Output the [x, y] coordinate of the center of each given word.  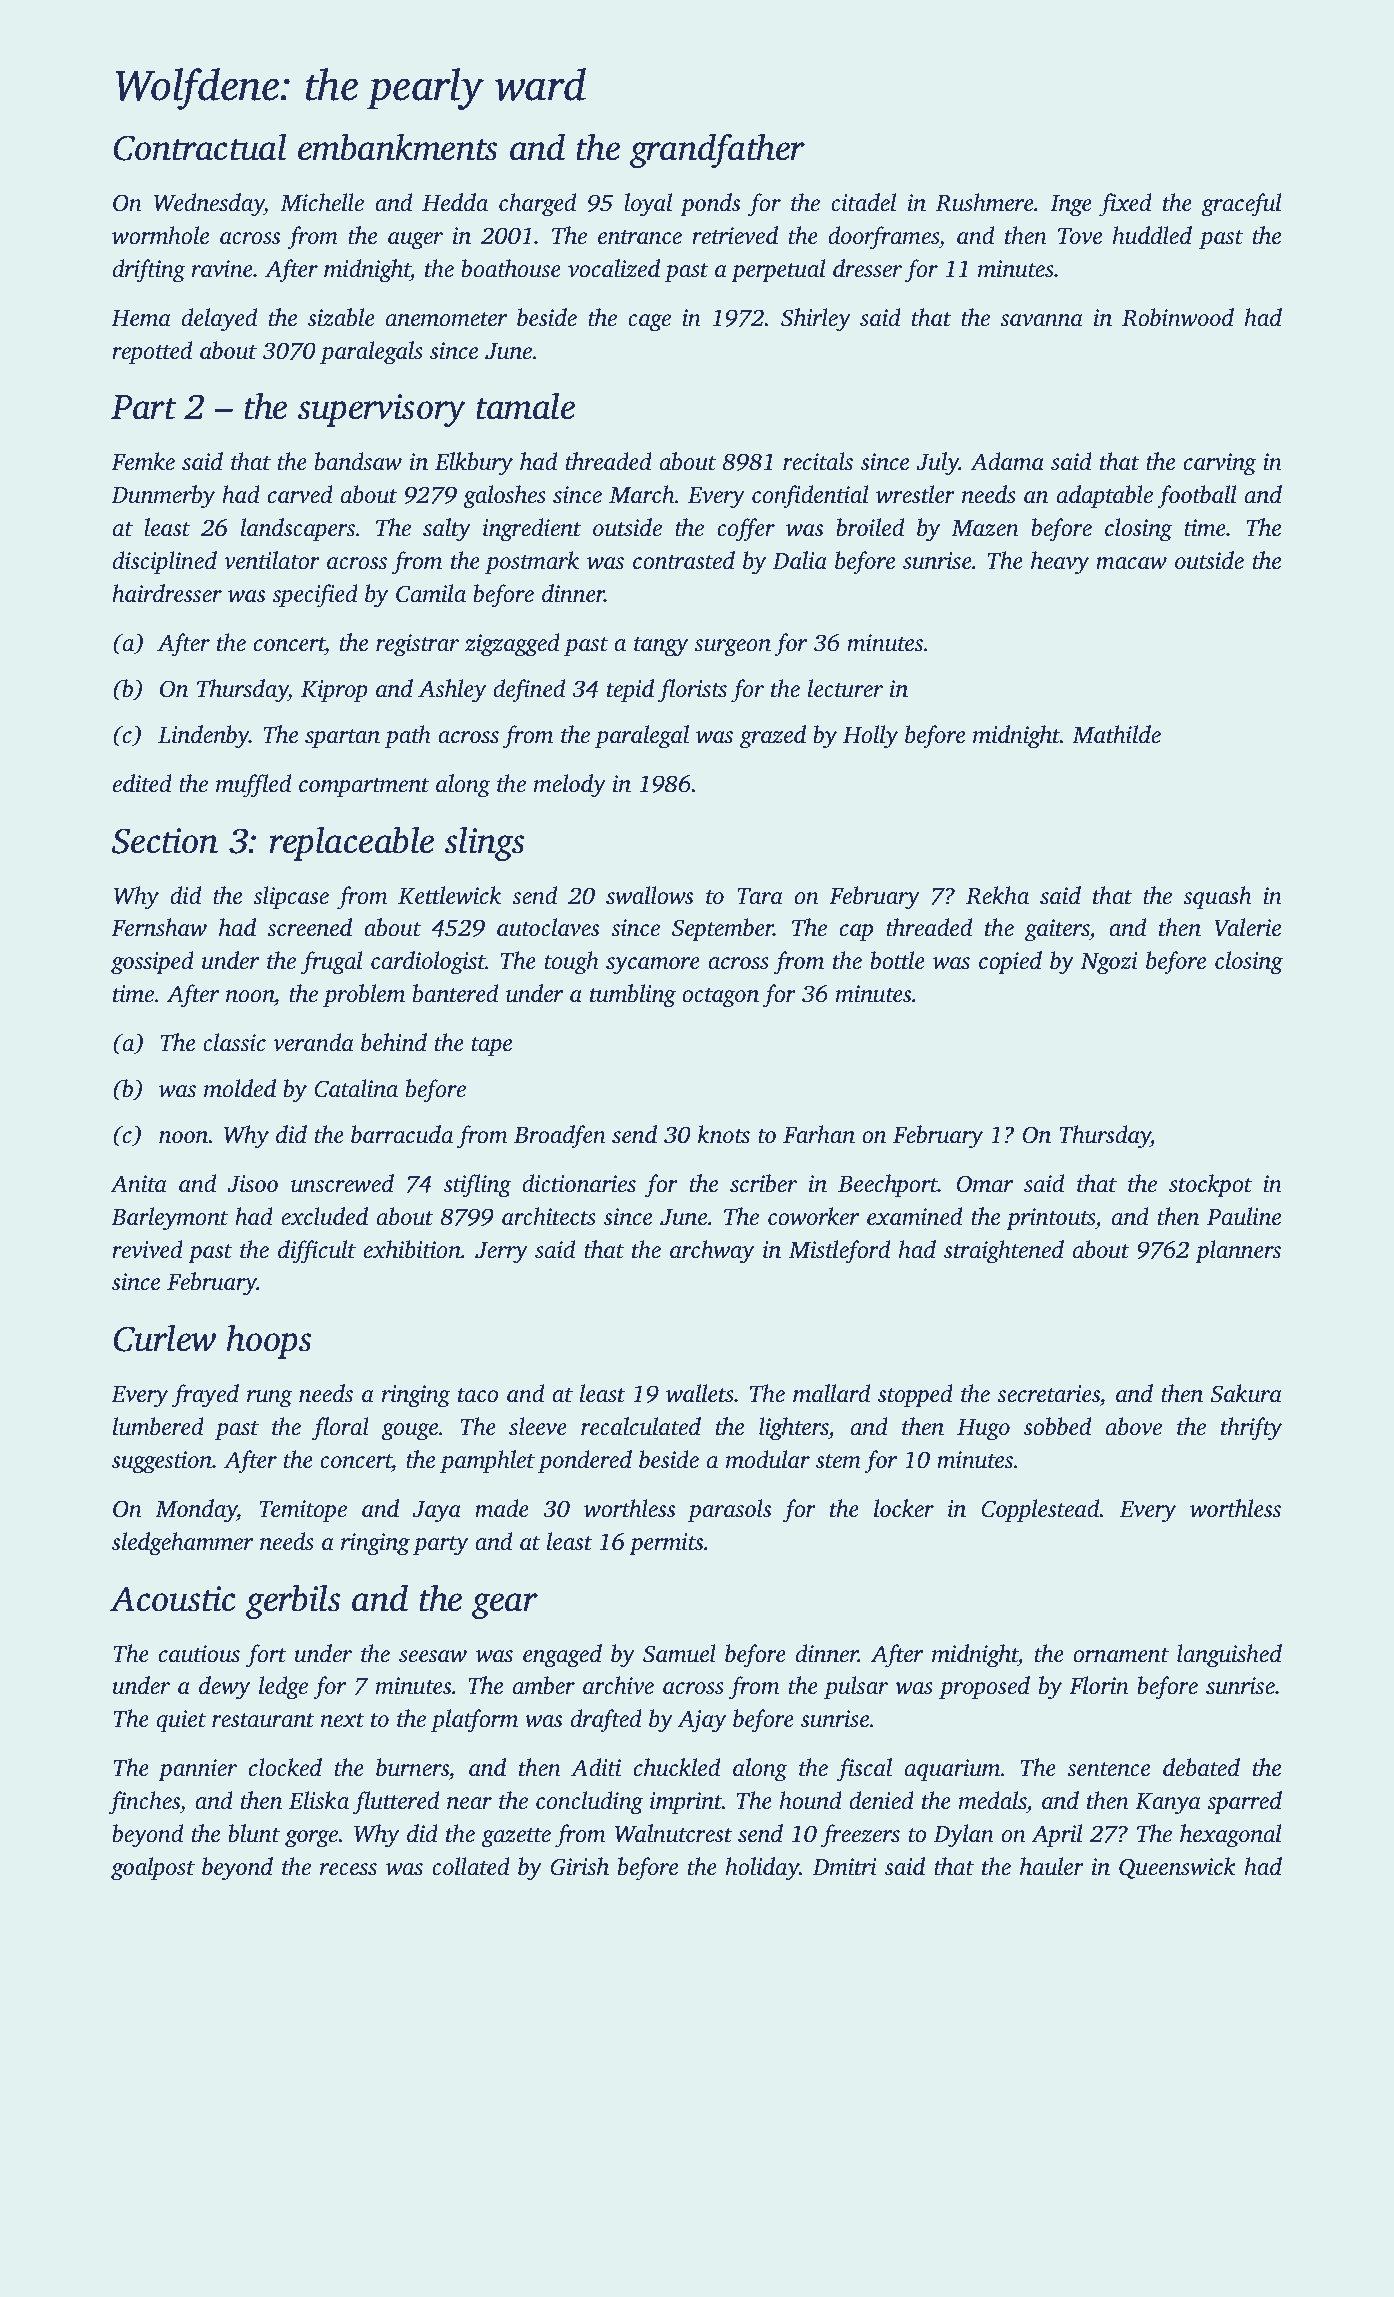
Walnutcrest [674, 1833]
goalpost [153, 1869]
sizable [341, 317]
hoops [269, 1341]
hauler [1052, 1866]
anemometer [446, 319]
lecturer [845, 688]
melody [570, 786]
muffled [253, 786]
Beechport [888, 1185]
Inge [1071, 206]
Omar [984, 1184]
